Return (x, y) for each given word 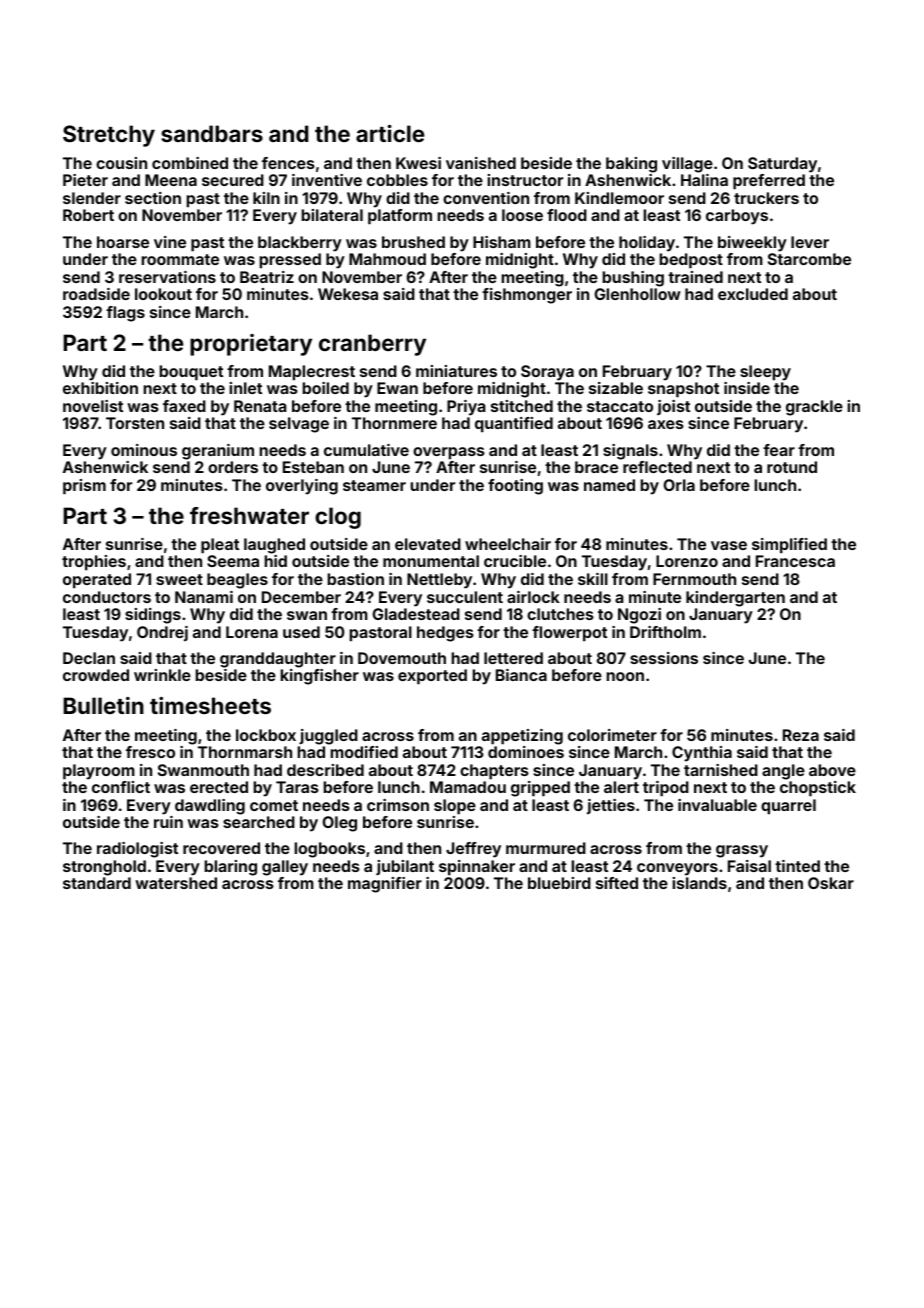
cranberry (372, 345)
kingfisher (319, 677)
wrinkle (162, 675)
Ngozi (639, 616)
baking (631, 165)
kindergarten (735, 599)
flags (125, 314)
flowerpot (569, 634)
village (687, 165)
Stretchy (109, 136)
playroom (99, 772)
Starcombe (809, 259)
